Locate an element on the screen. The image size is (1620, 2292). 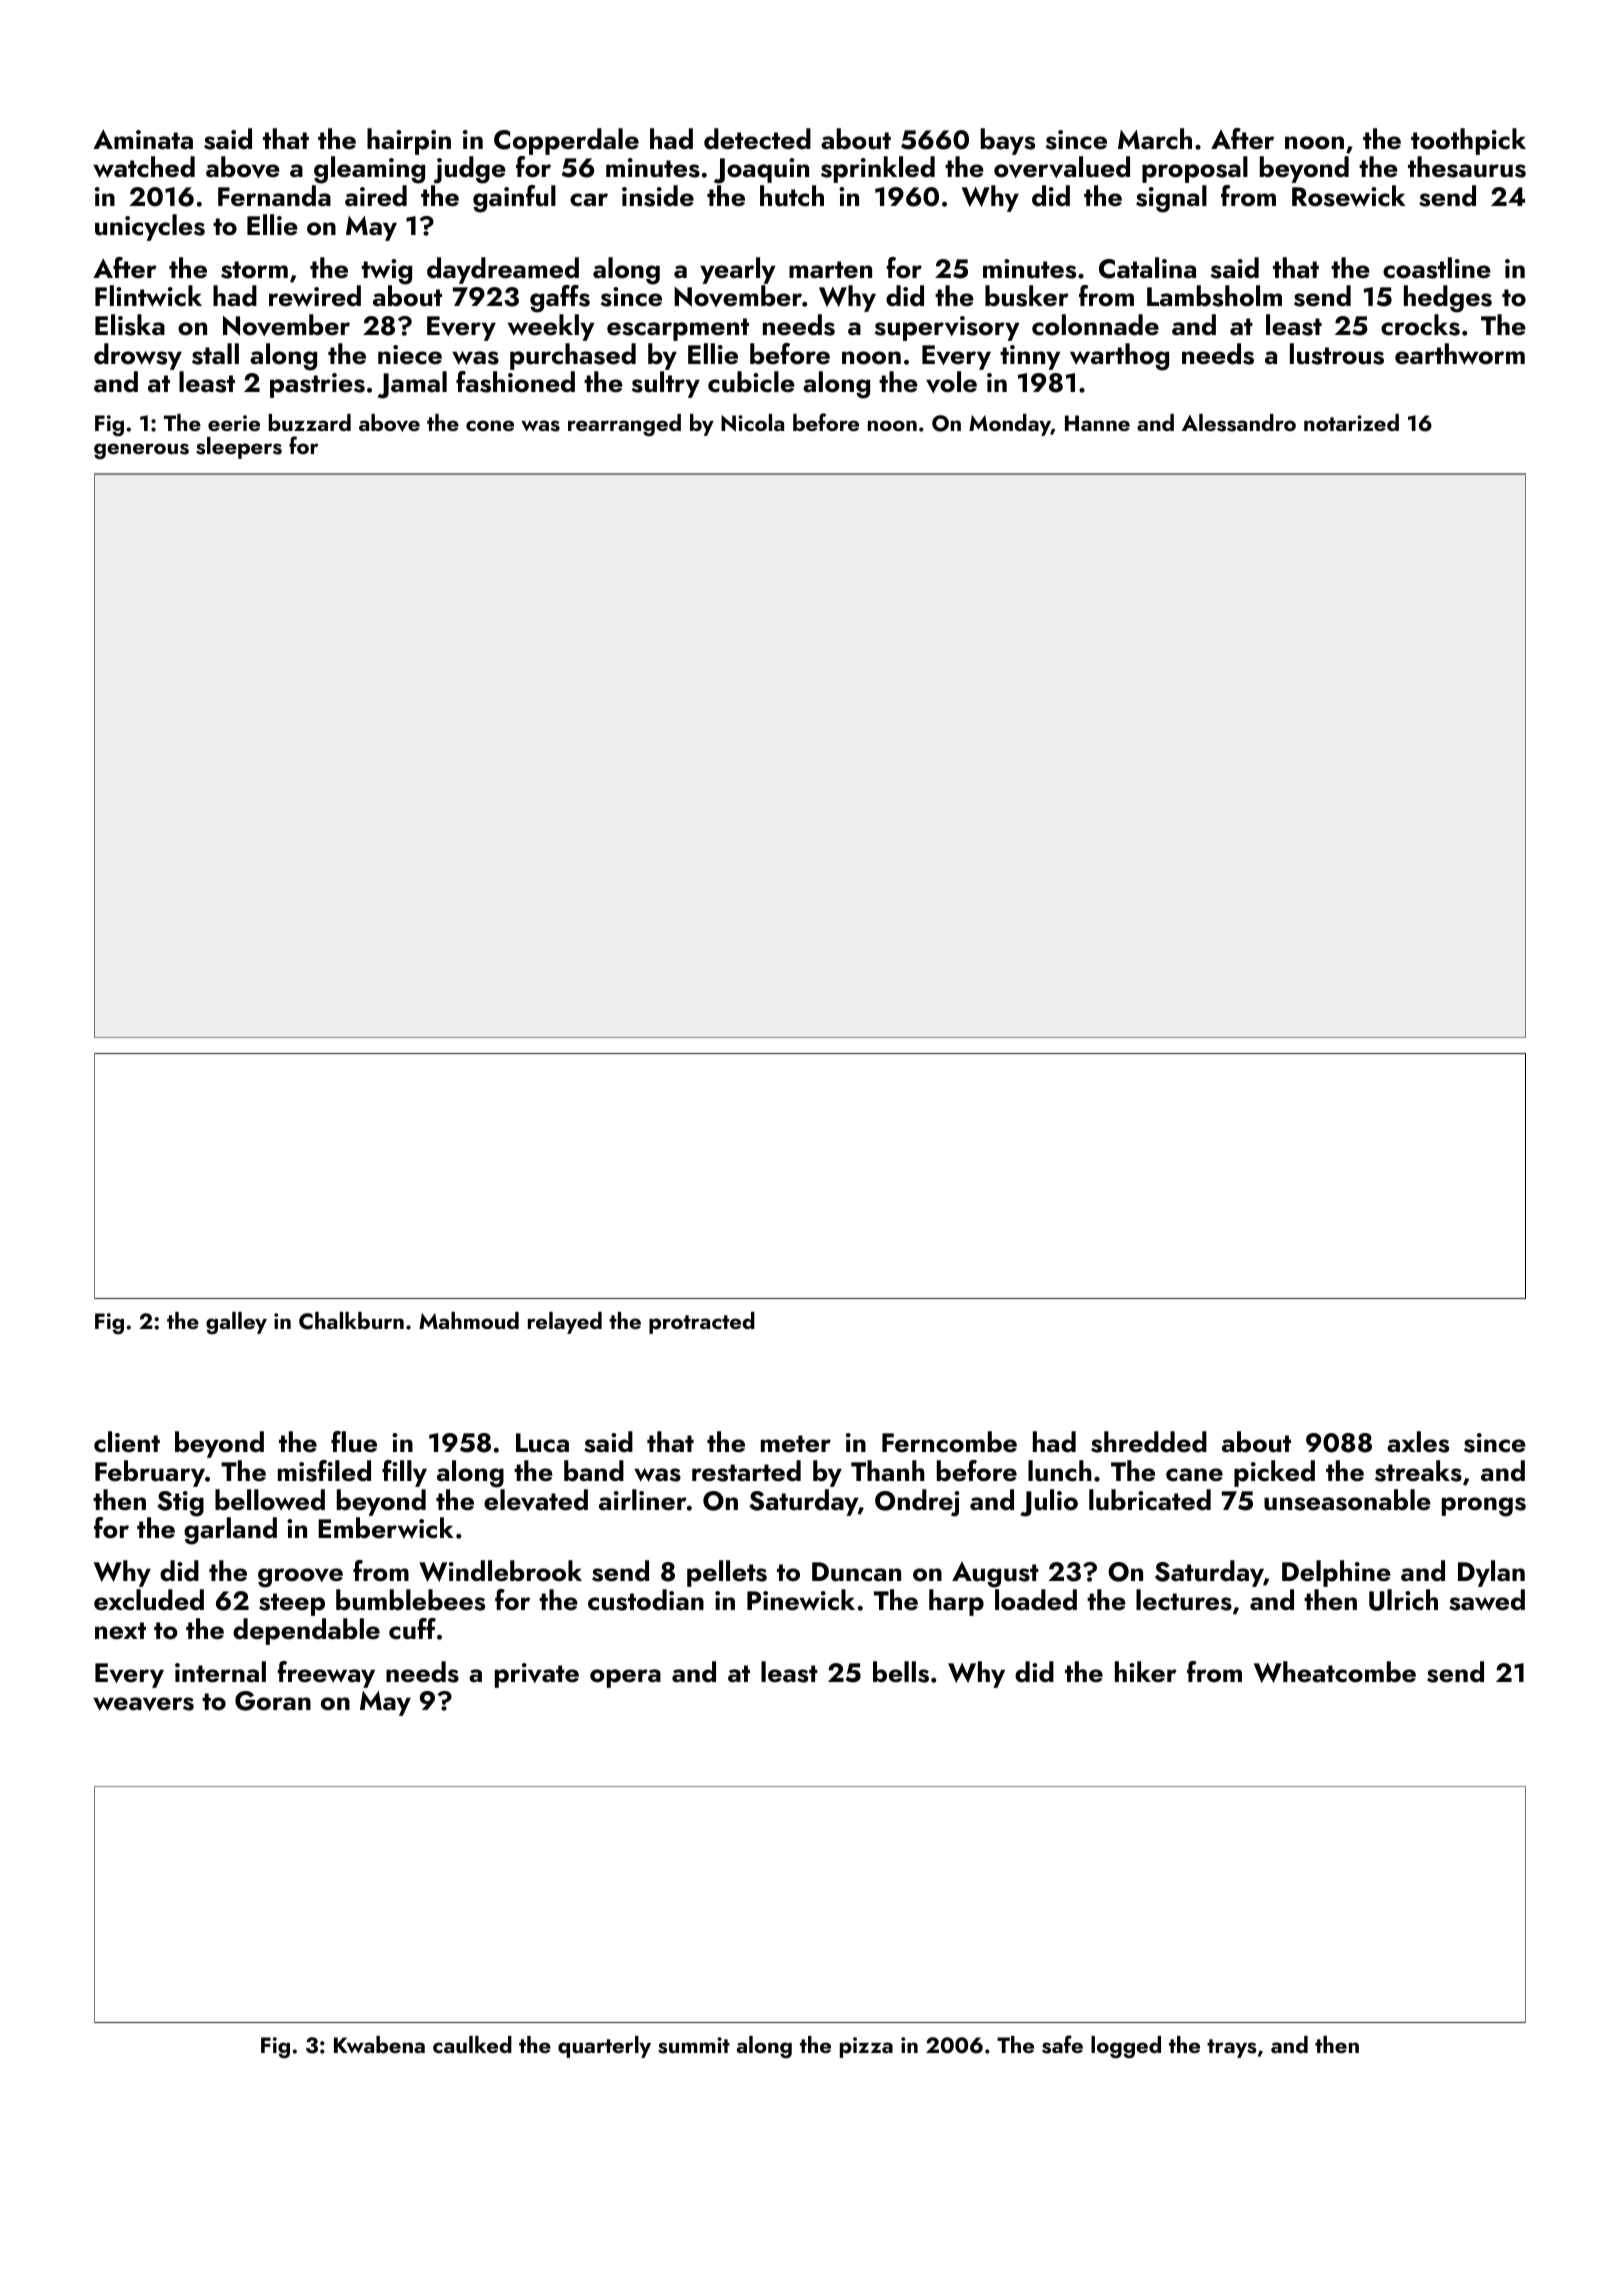
stall is located at coordinates (215, 354).
